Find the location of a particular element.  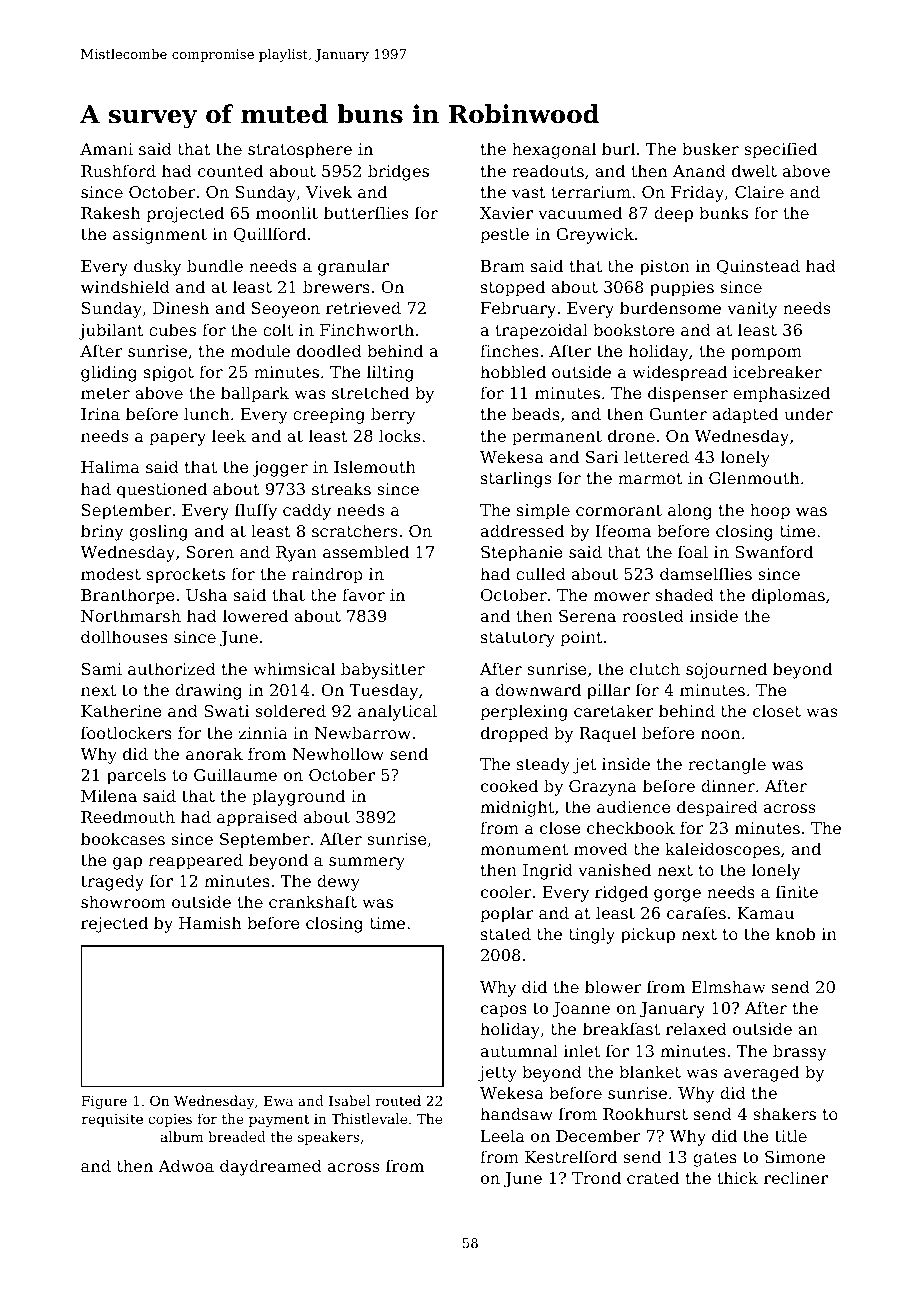

sojourned is located at coordinates (726, 670).
